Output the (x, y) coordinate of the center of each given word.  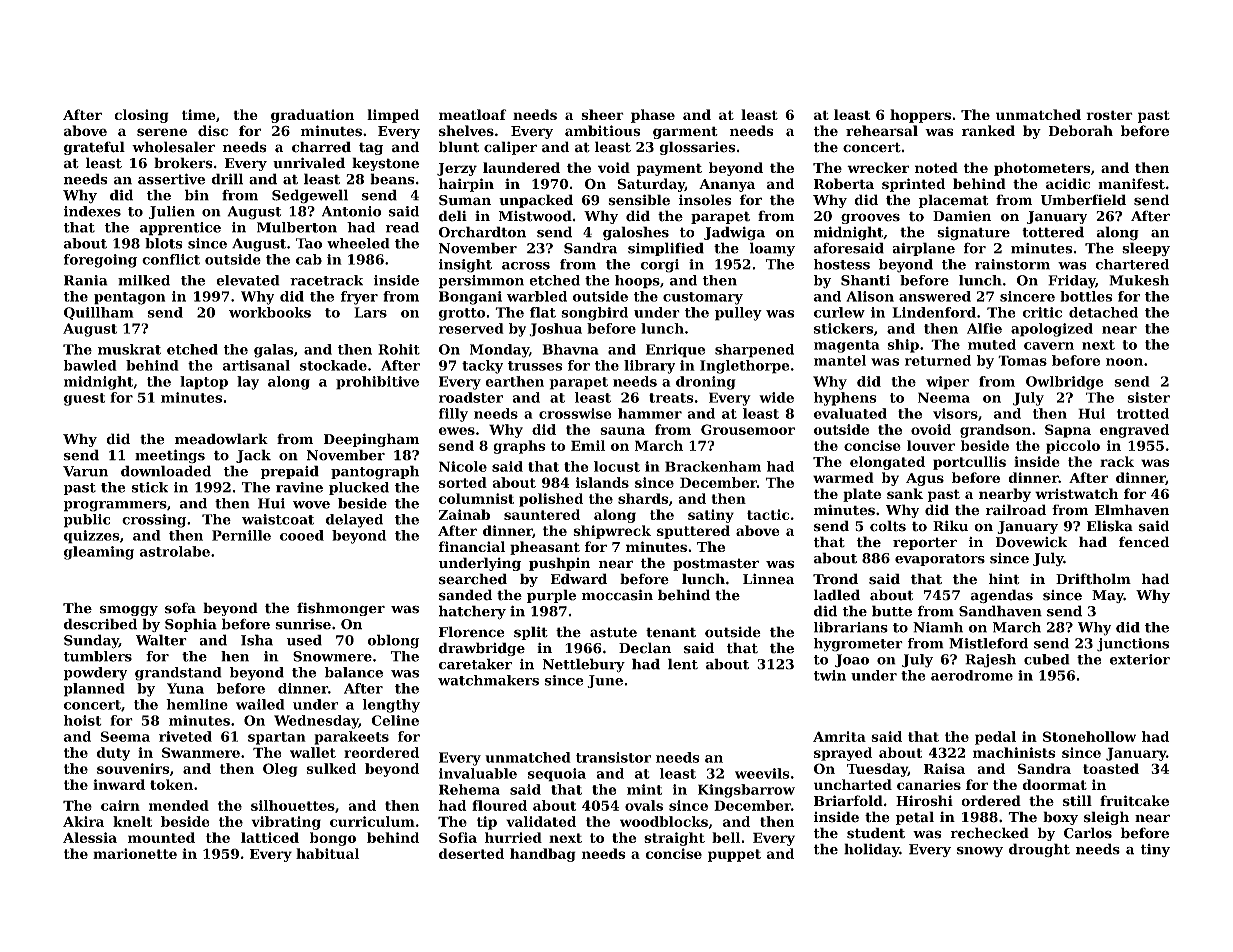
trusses (535, 366)
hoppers (920, 116)
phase (653, 116)
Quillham (99, 313)
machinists (1014, 752)
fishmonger (341, 609)
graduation (313, 116)
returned (938, 360)
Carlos (1088, 833)
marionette (135, 853)
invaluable (478, 773)
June (605, 681)
